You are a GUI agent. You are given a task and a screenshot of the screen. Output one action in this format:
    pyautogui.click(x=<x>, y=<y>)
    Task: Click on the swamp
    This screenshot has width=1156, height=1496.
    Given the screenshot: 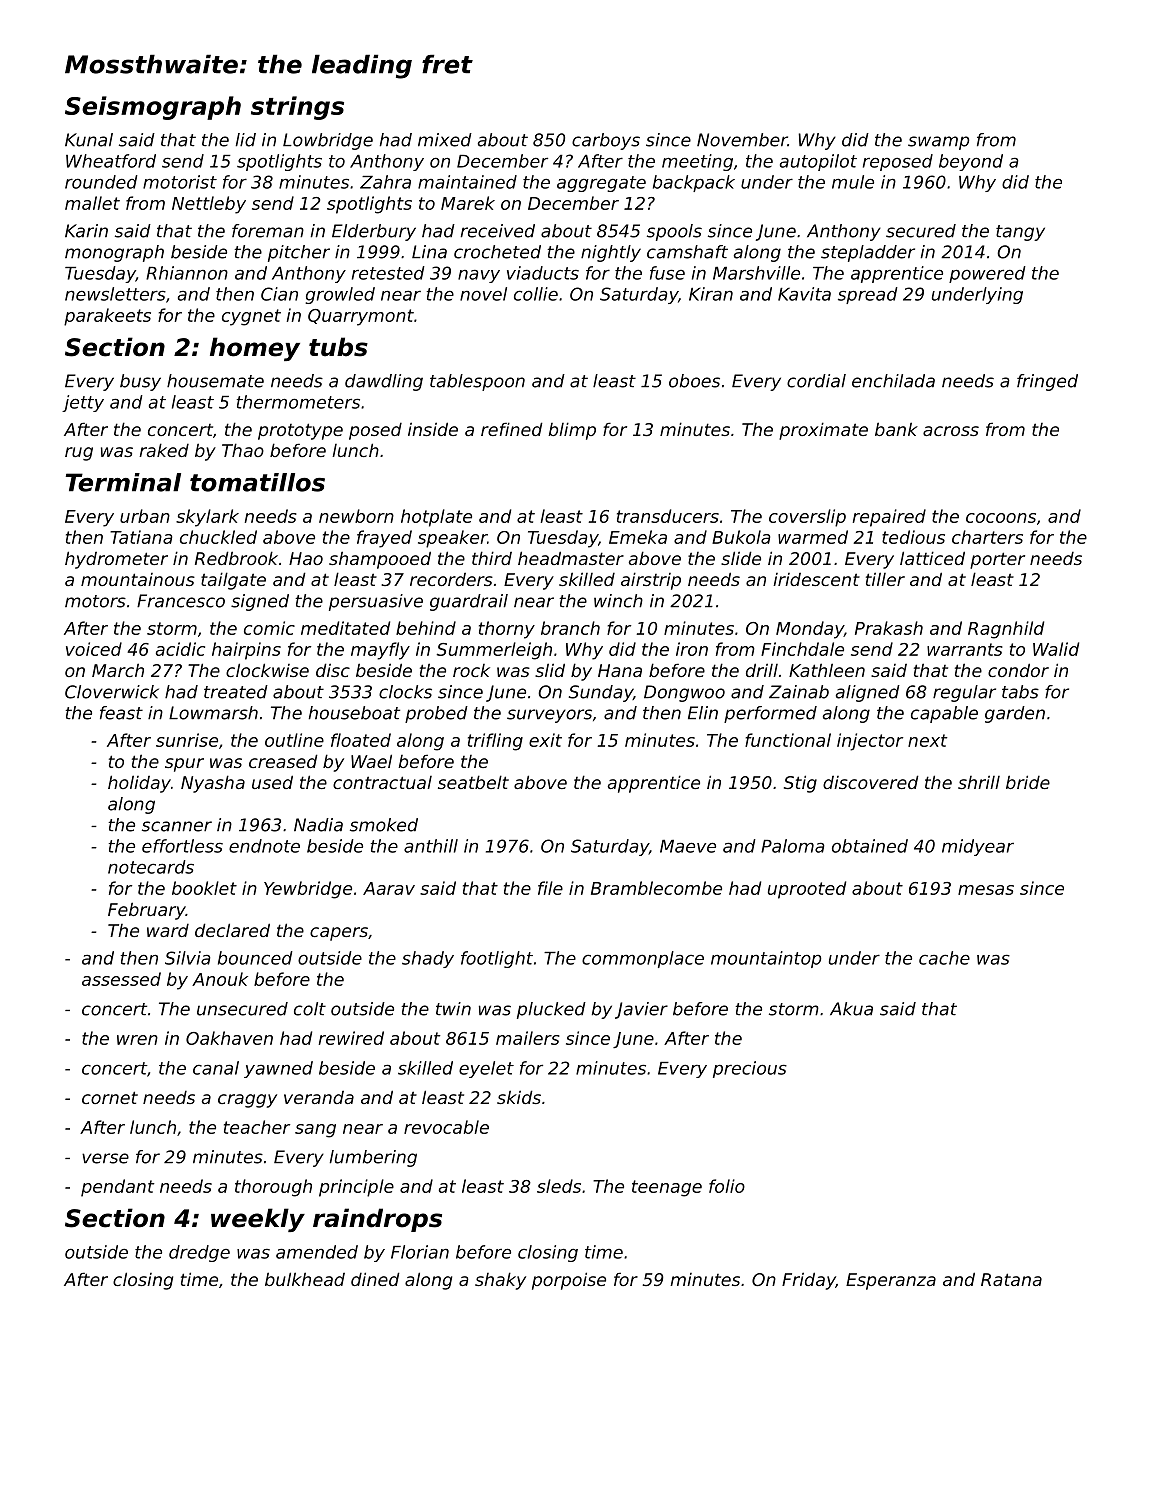 What is the action you would take?
    pyautogui.click(x=938, y=143)
